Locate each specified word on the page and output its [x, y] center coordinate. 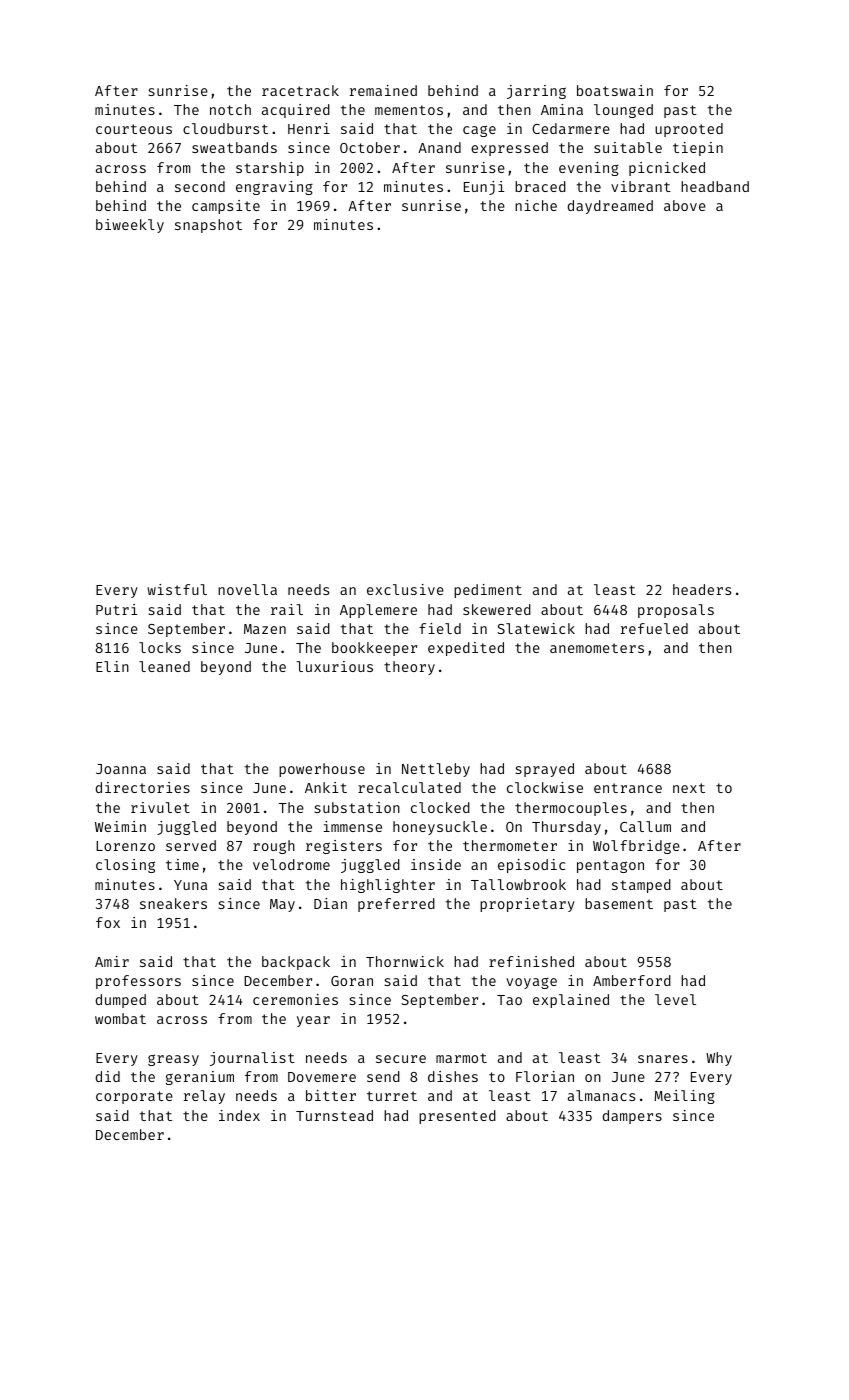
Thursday [566, 828]
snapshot [208, 226]
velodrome [291, 864]
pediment [488, 591]
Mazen [265, 629]
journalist [252, 1059]
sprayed [545, 770]
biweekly [130, 226]
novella [247, 589]
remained [383, 90]
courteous [134, 129]
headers [702, 589]
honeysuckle [440, 828]
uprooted [689, 130]
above [685, 205]
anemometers [597, 648]
